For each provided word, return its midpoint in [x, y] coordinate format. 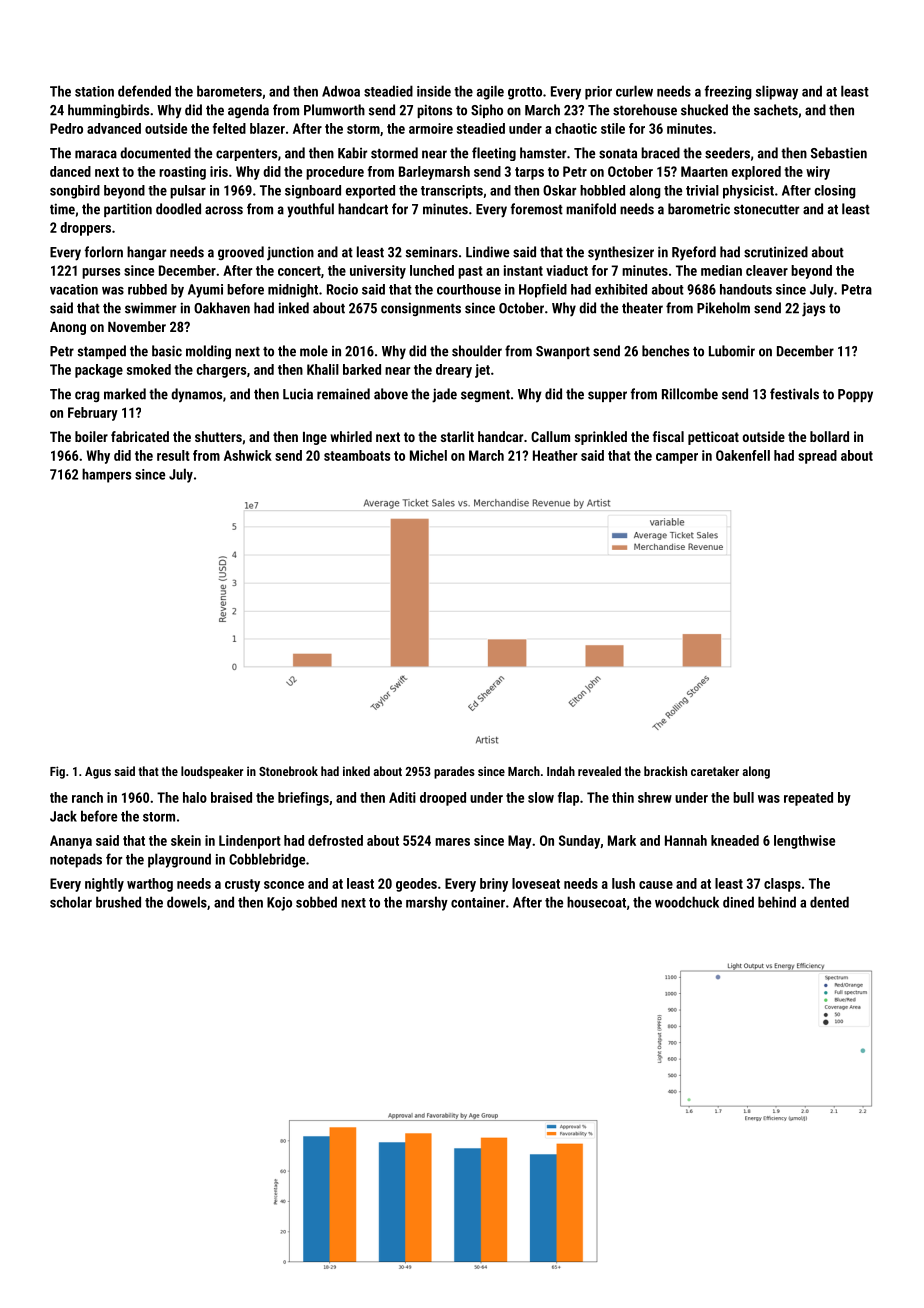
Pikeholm [723, 308]
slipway [777, 92]
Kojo [279, 904]
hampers [106, 475]
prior [598, 93]
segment [485, 396]
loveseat [536, 883]
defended [144, 91]
